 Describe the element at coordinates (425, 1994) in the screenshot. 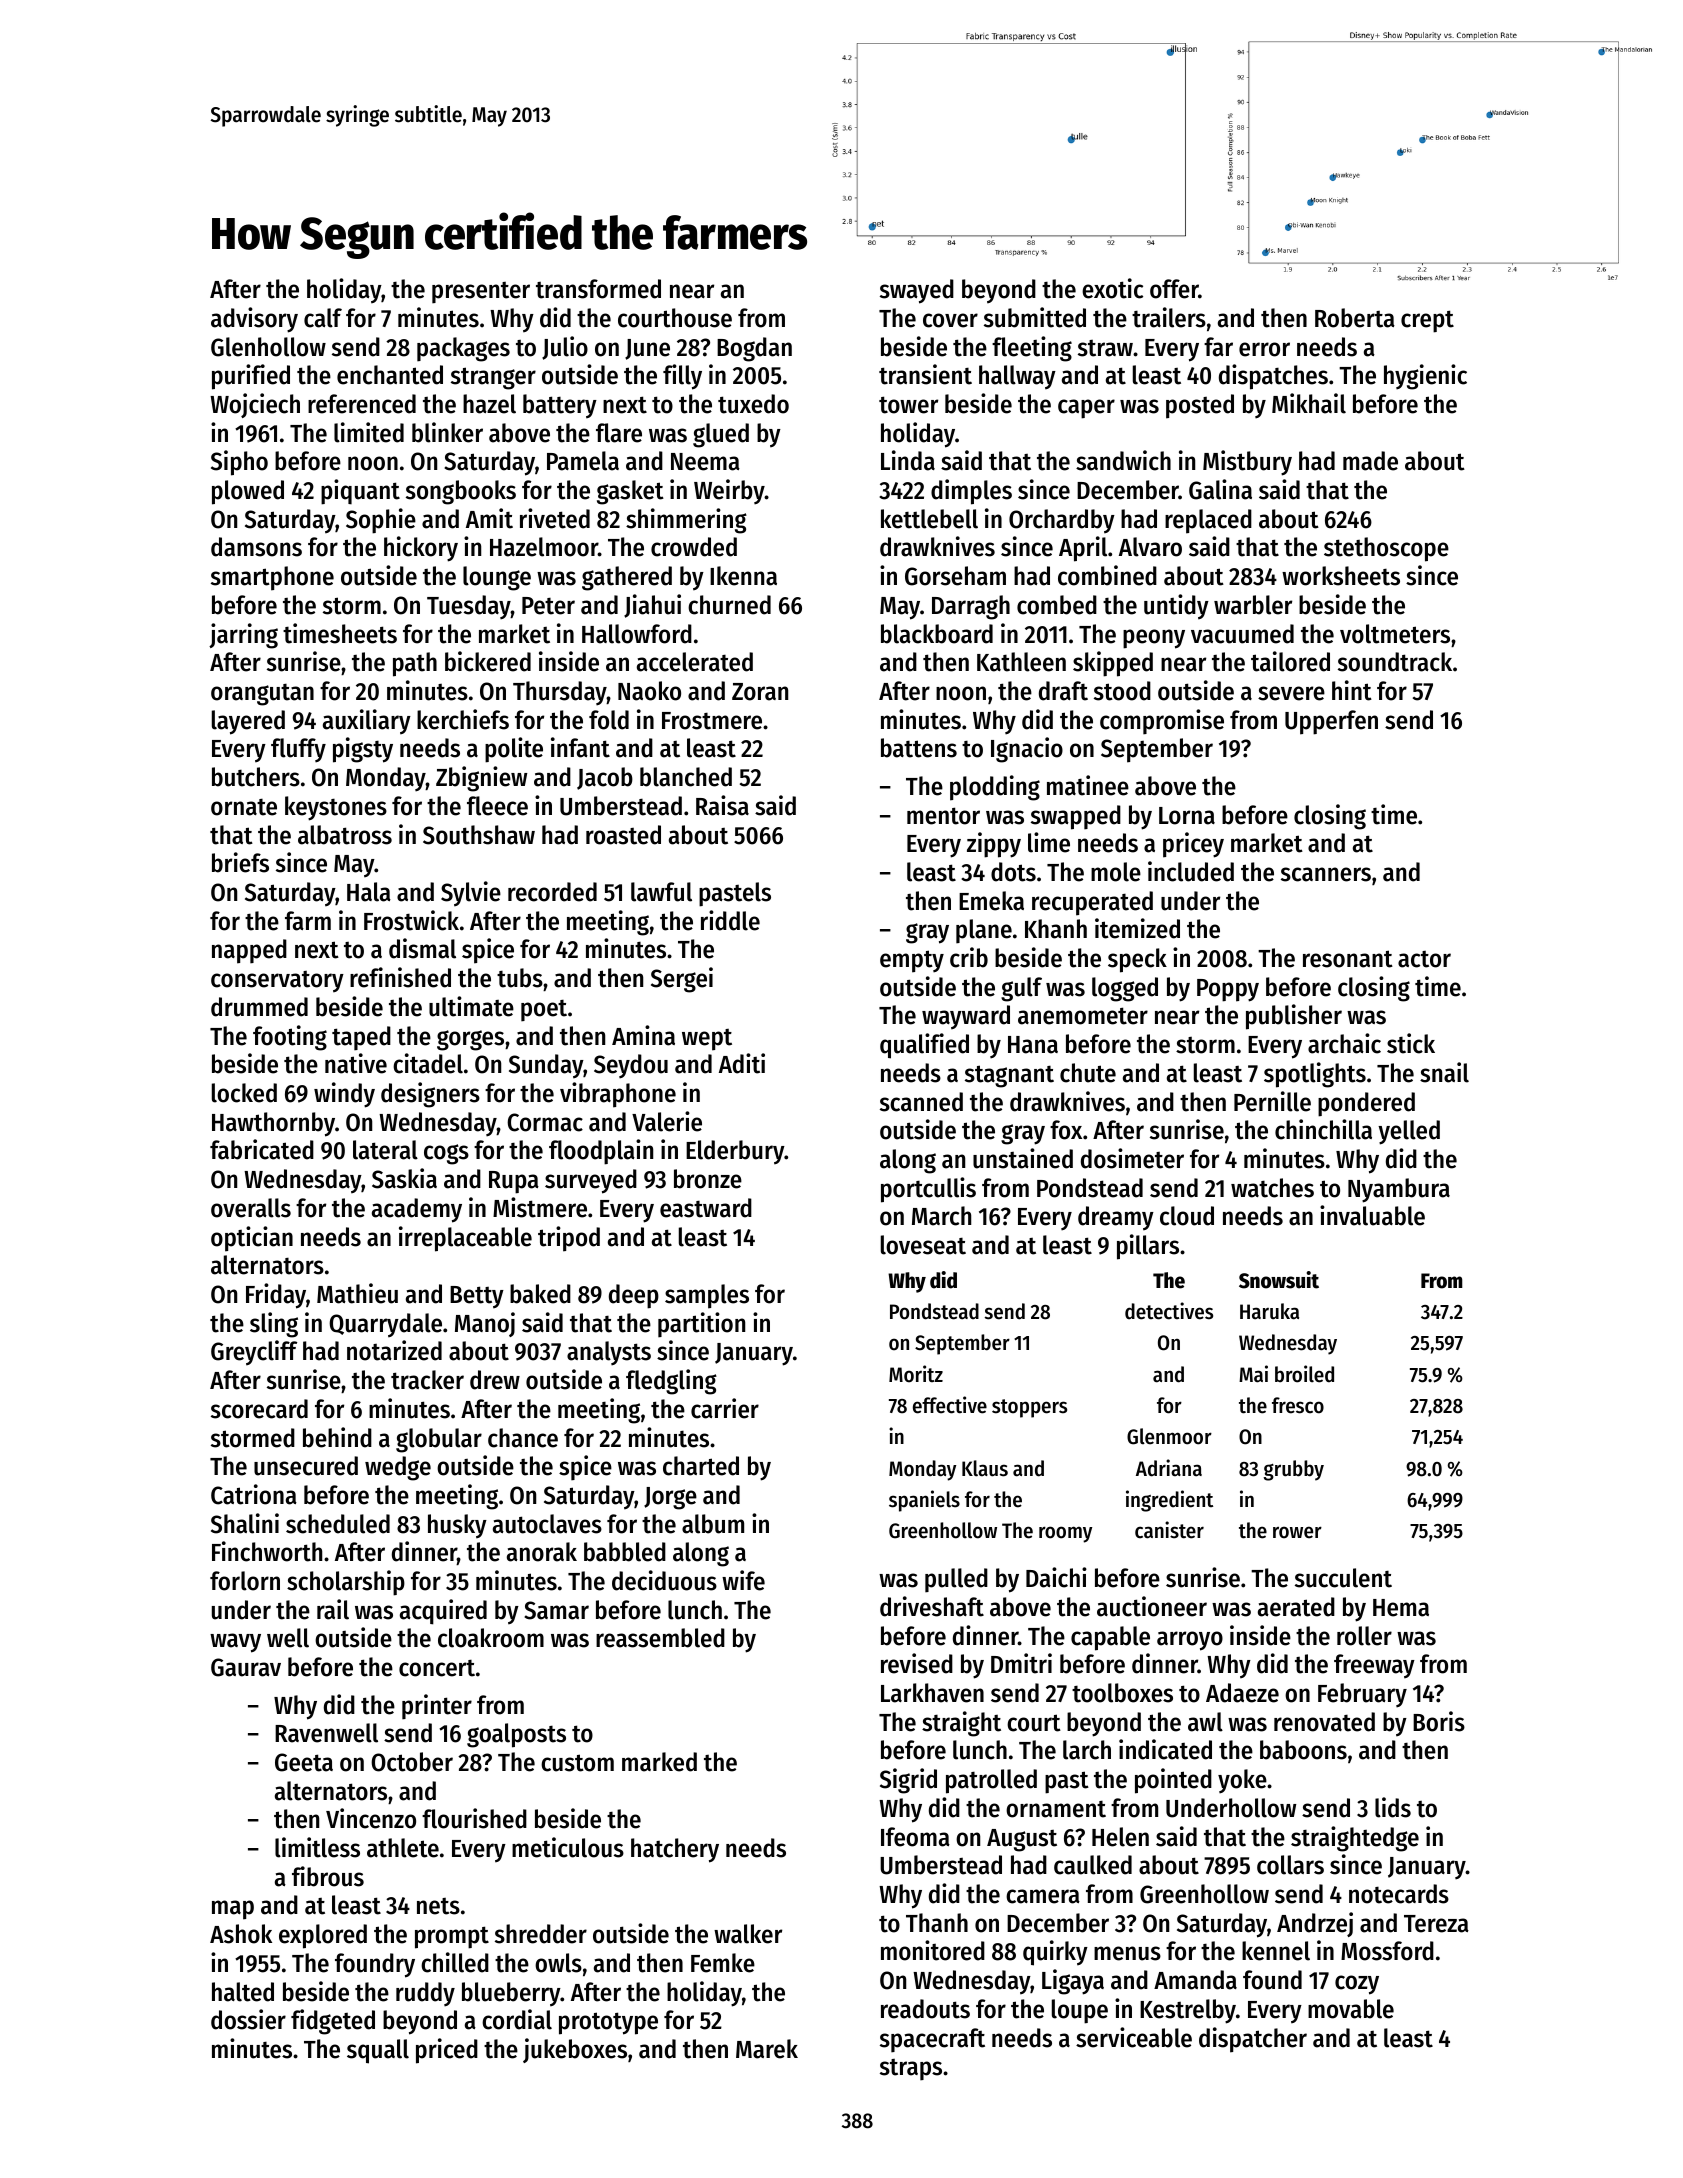

I see `ruddy` at that location.
